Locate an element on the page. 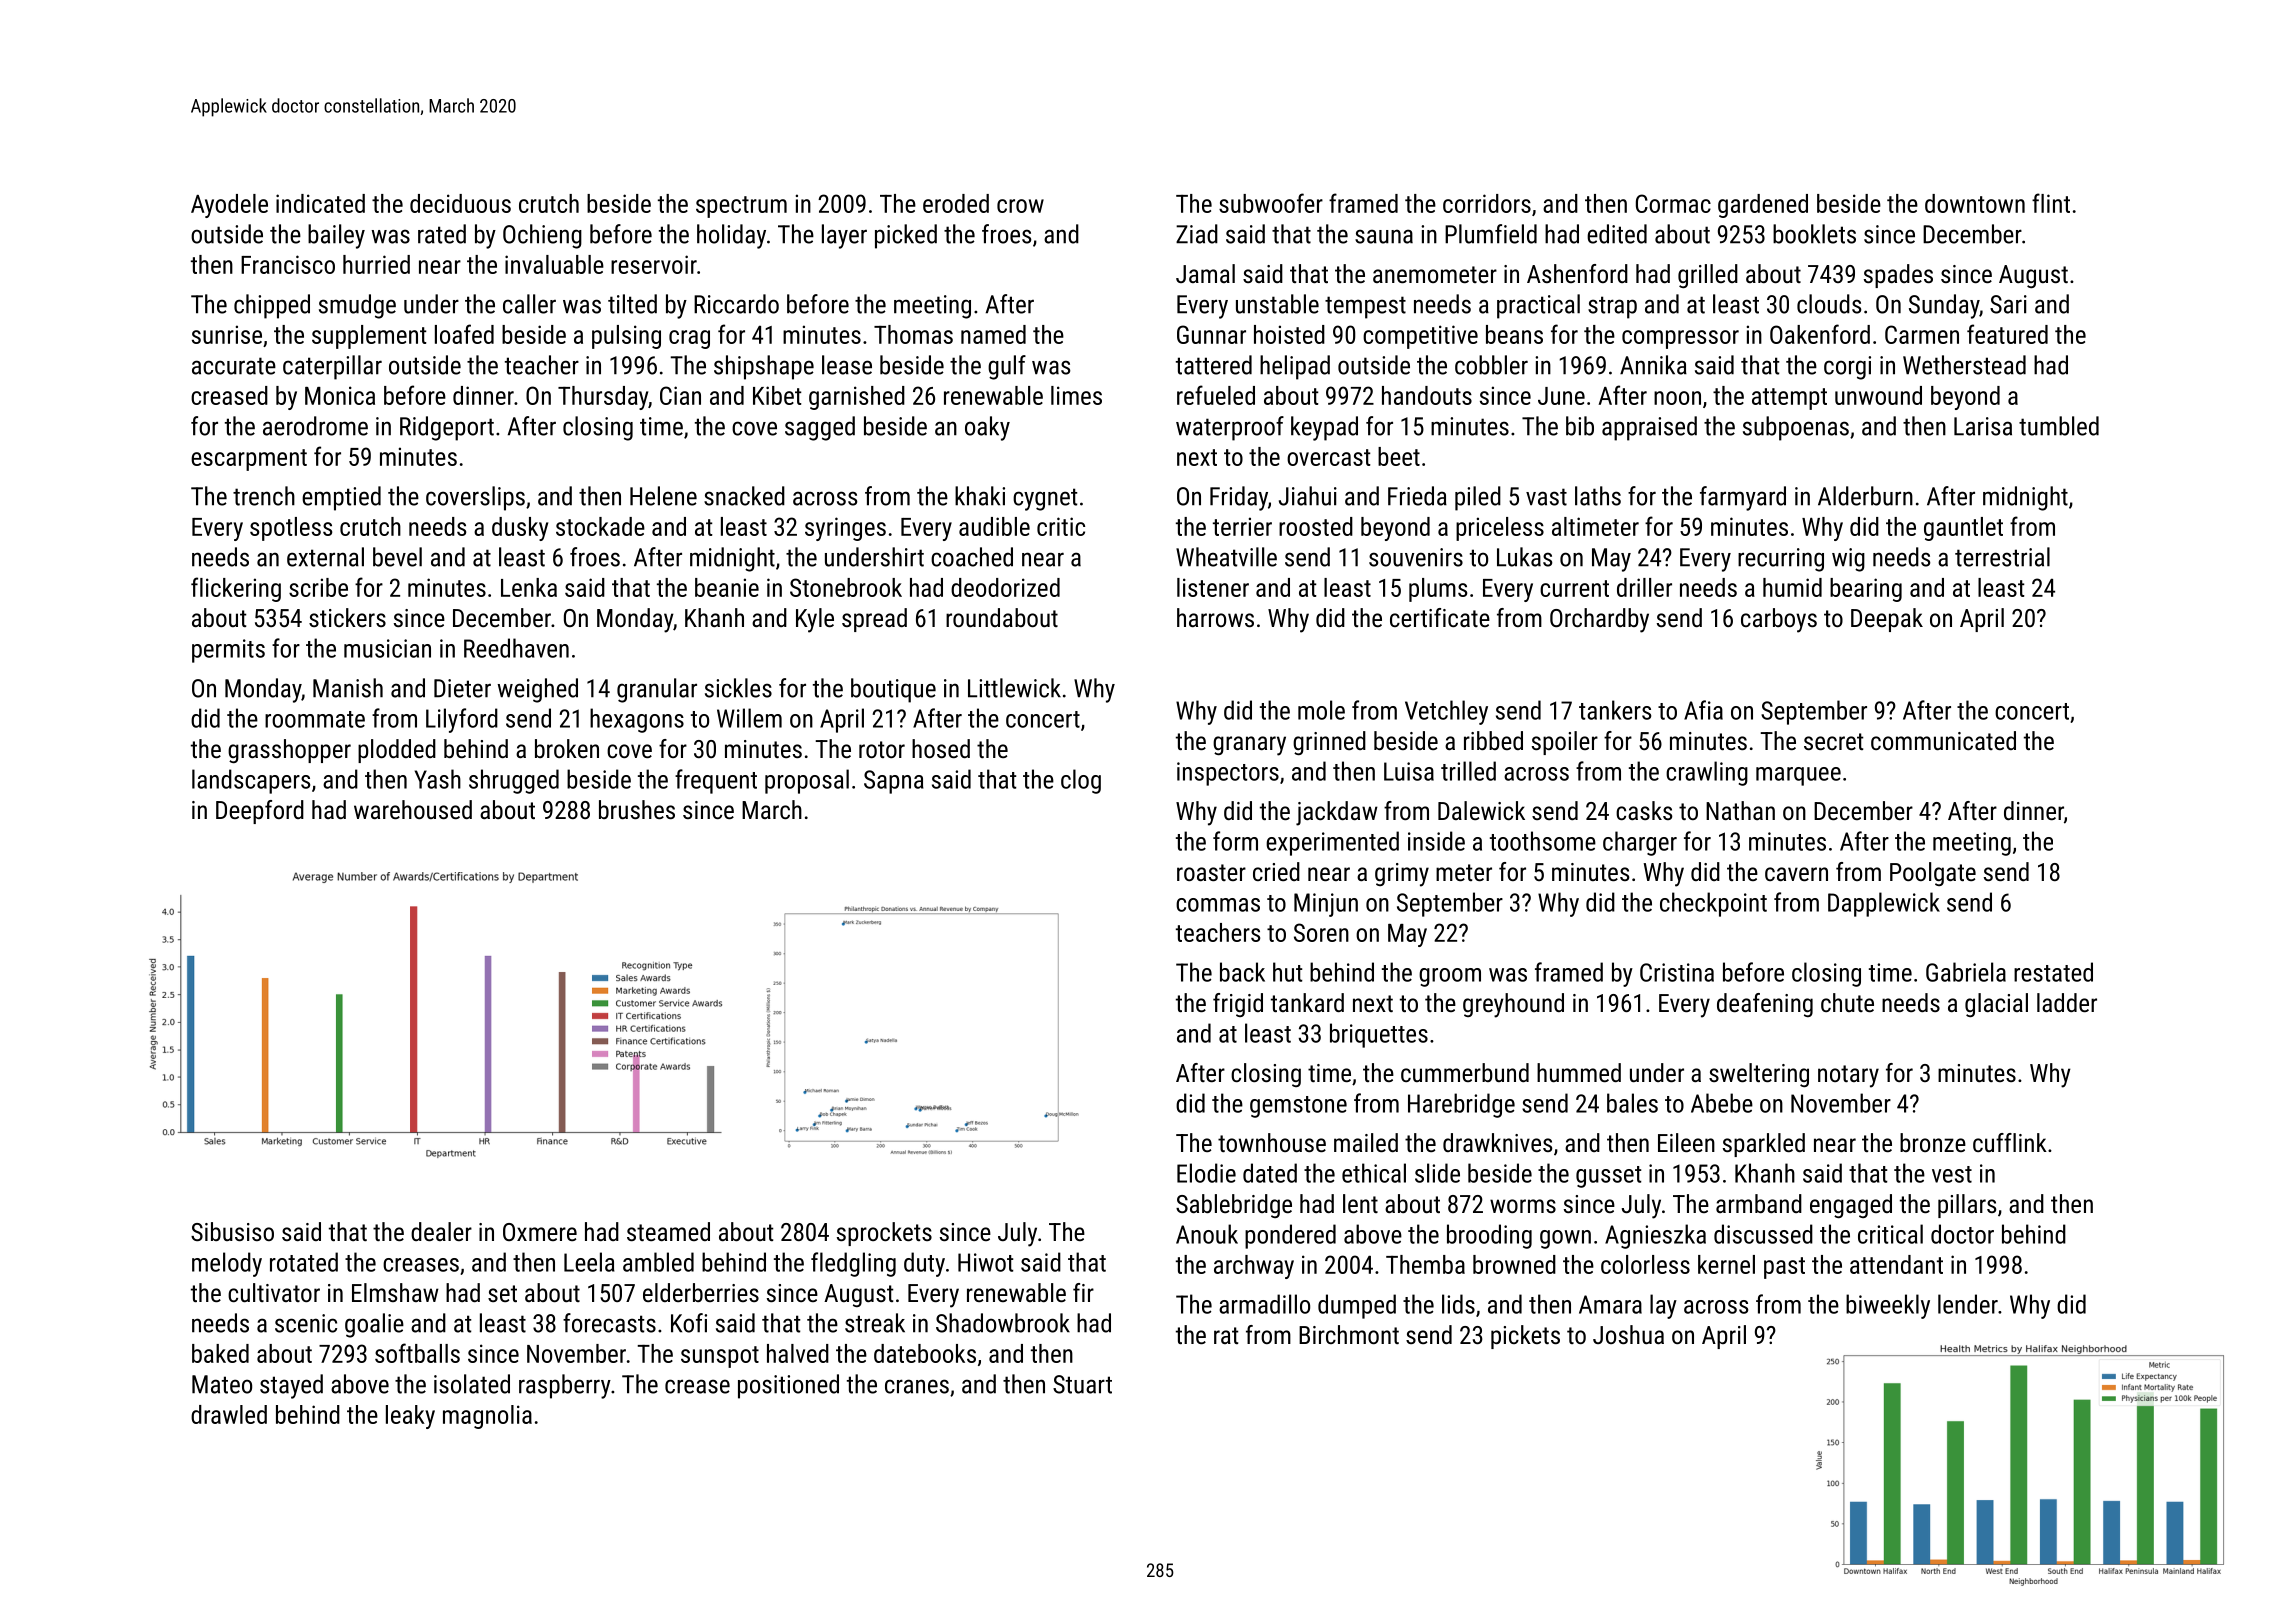  Stuart is located at coordinates (1082, 1384).
